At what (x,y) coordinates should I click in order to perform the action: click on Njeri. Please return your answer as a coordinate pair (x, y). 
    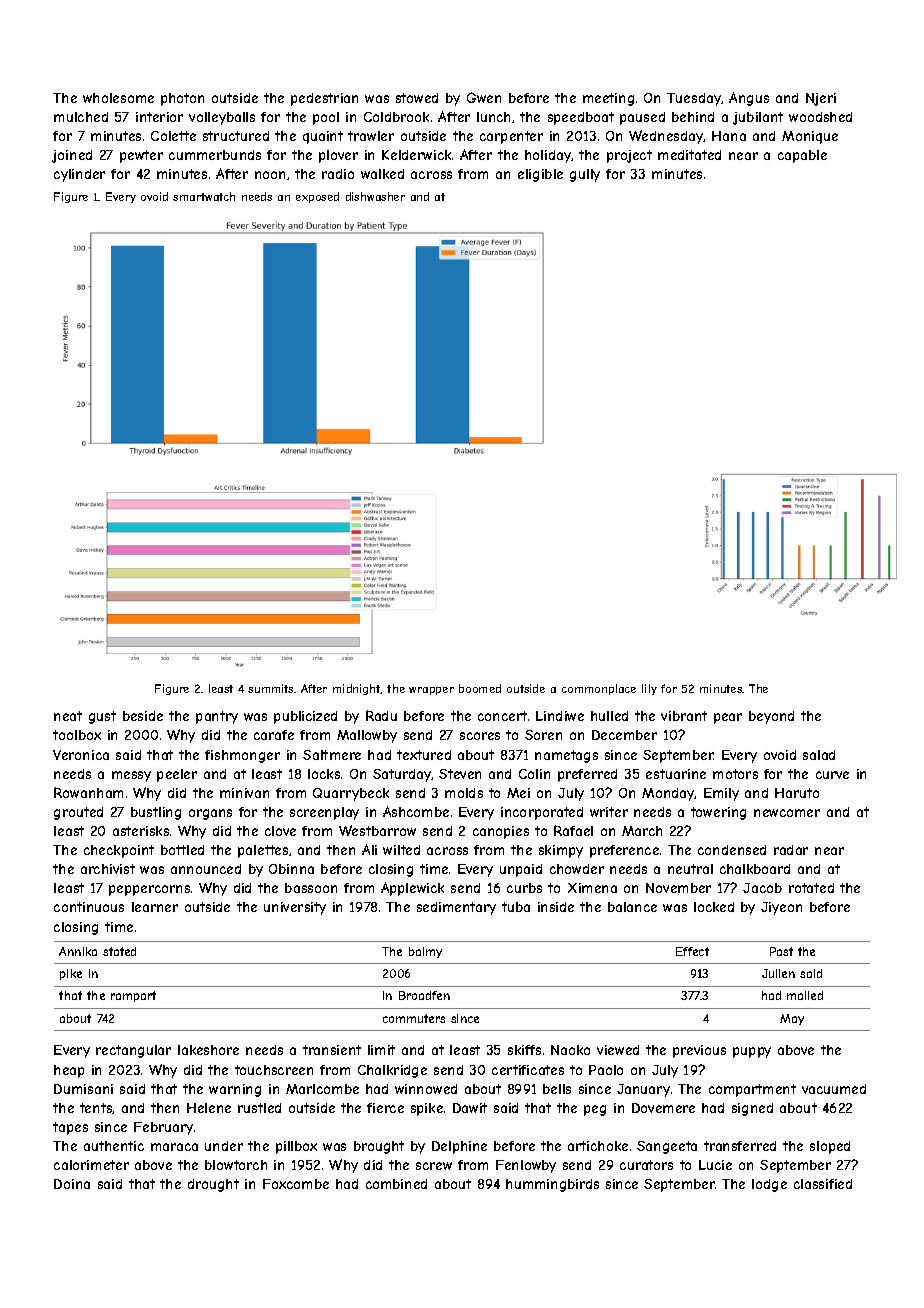
    Looking at the image, I should click on (821, 99).
